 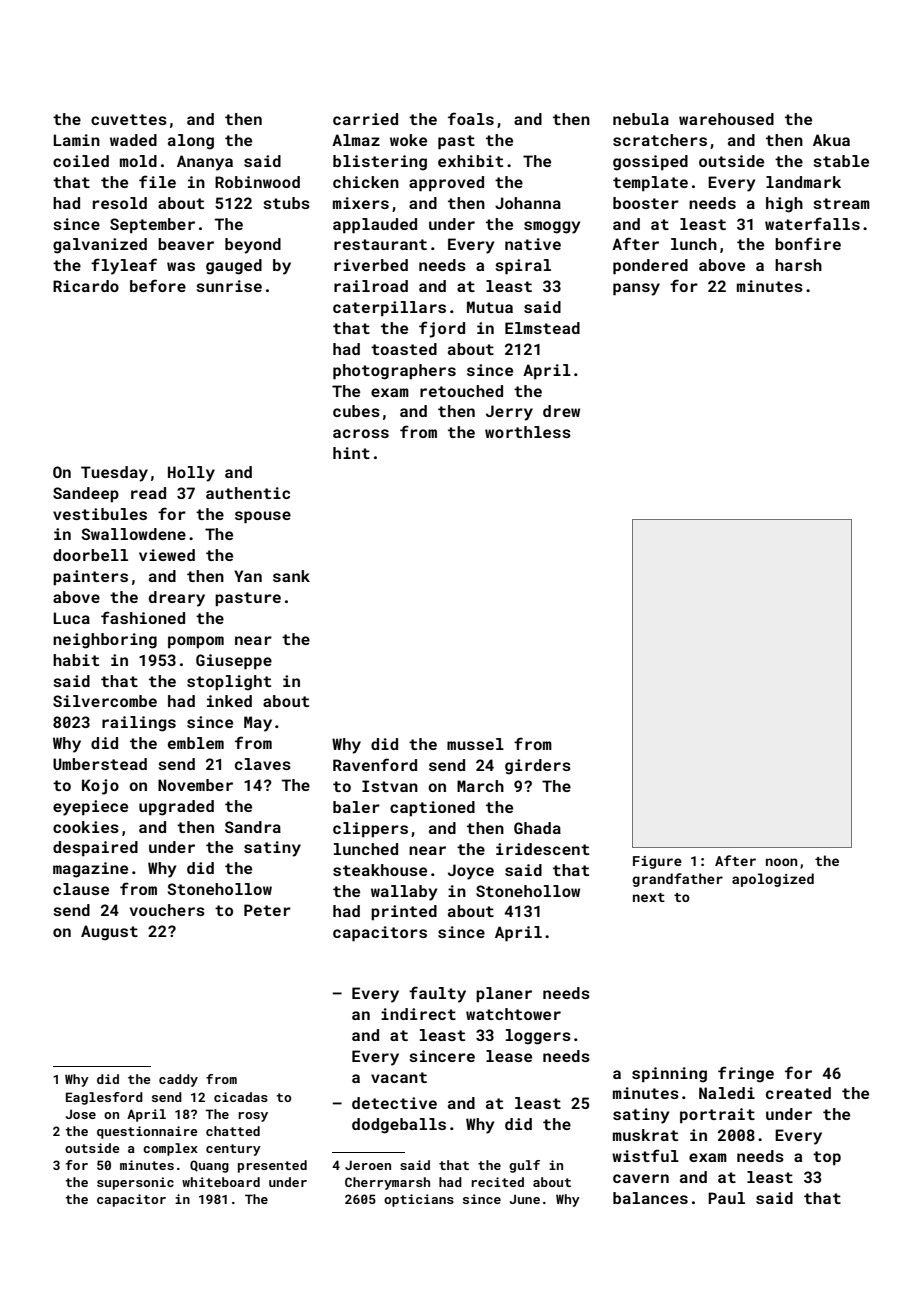 What do you see at coordinates (419, 1200) in the screenshot?
I see `opticians` at bounding box center [419, 1200].
